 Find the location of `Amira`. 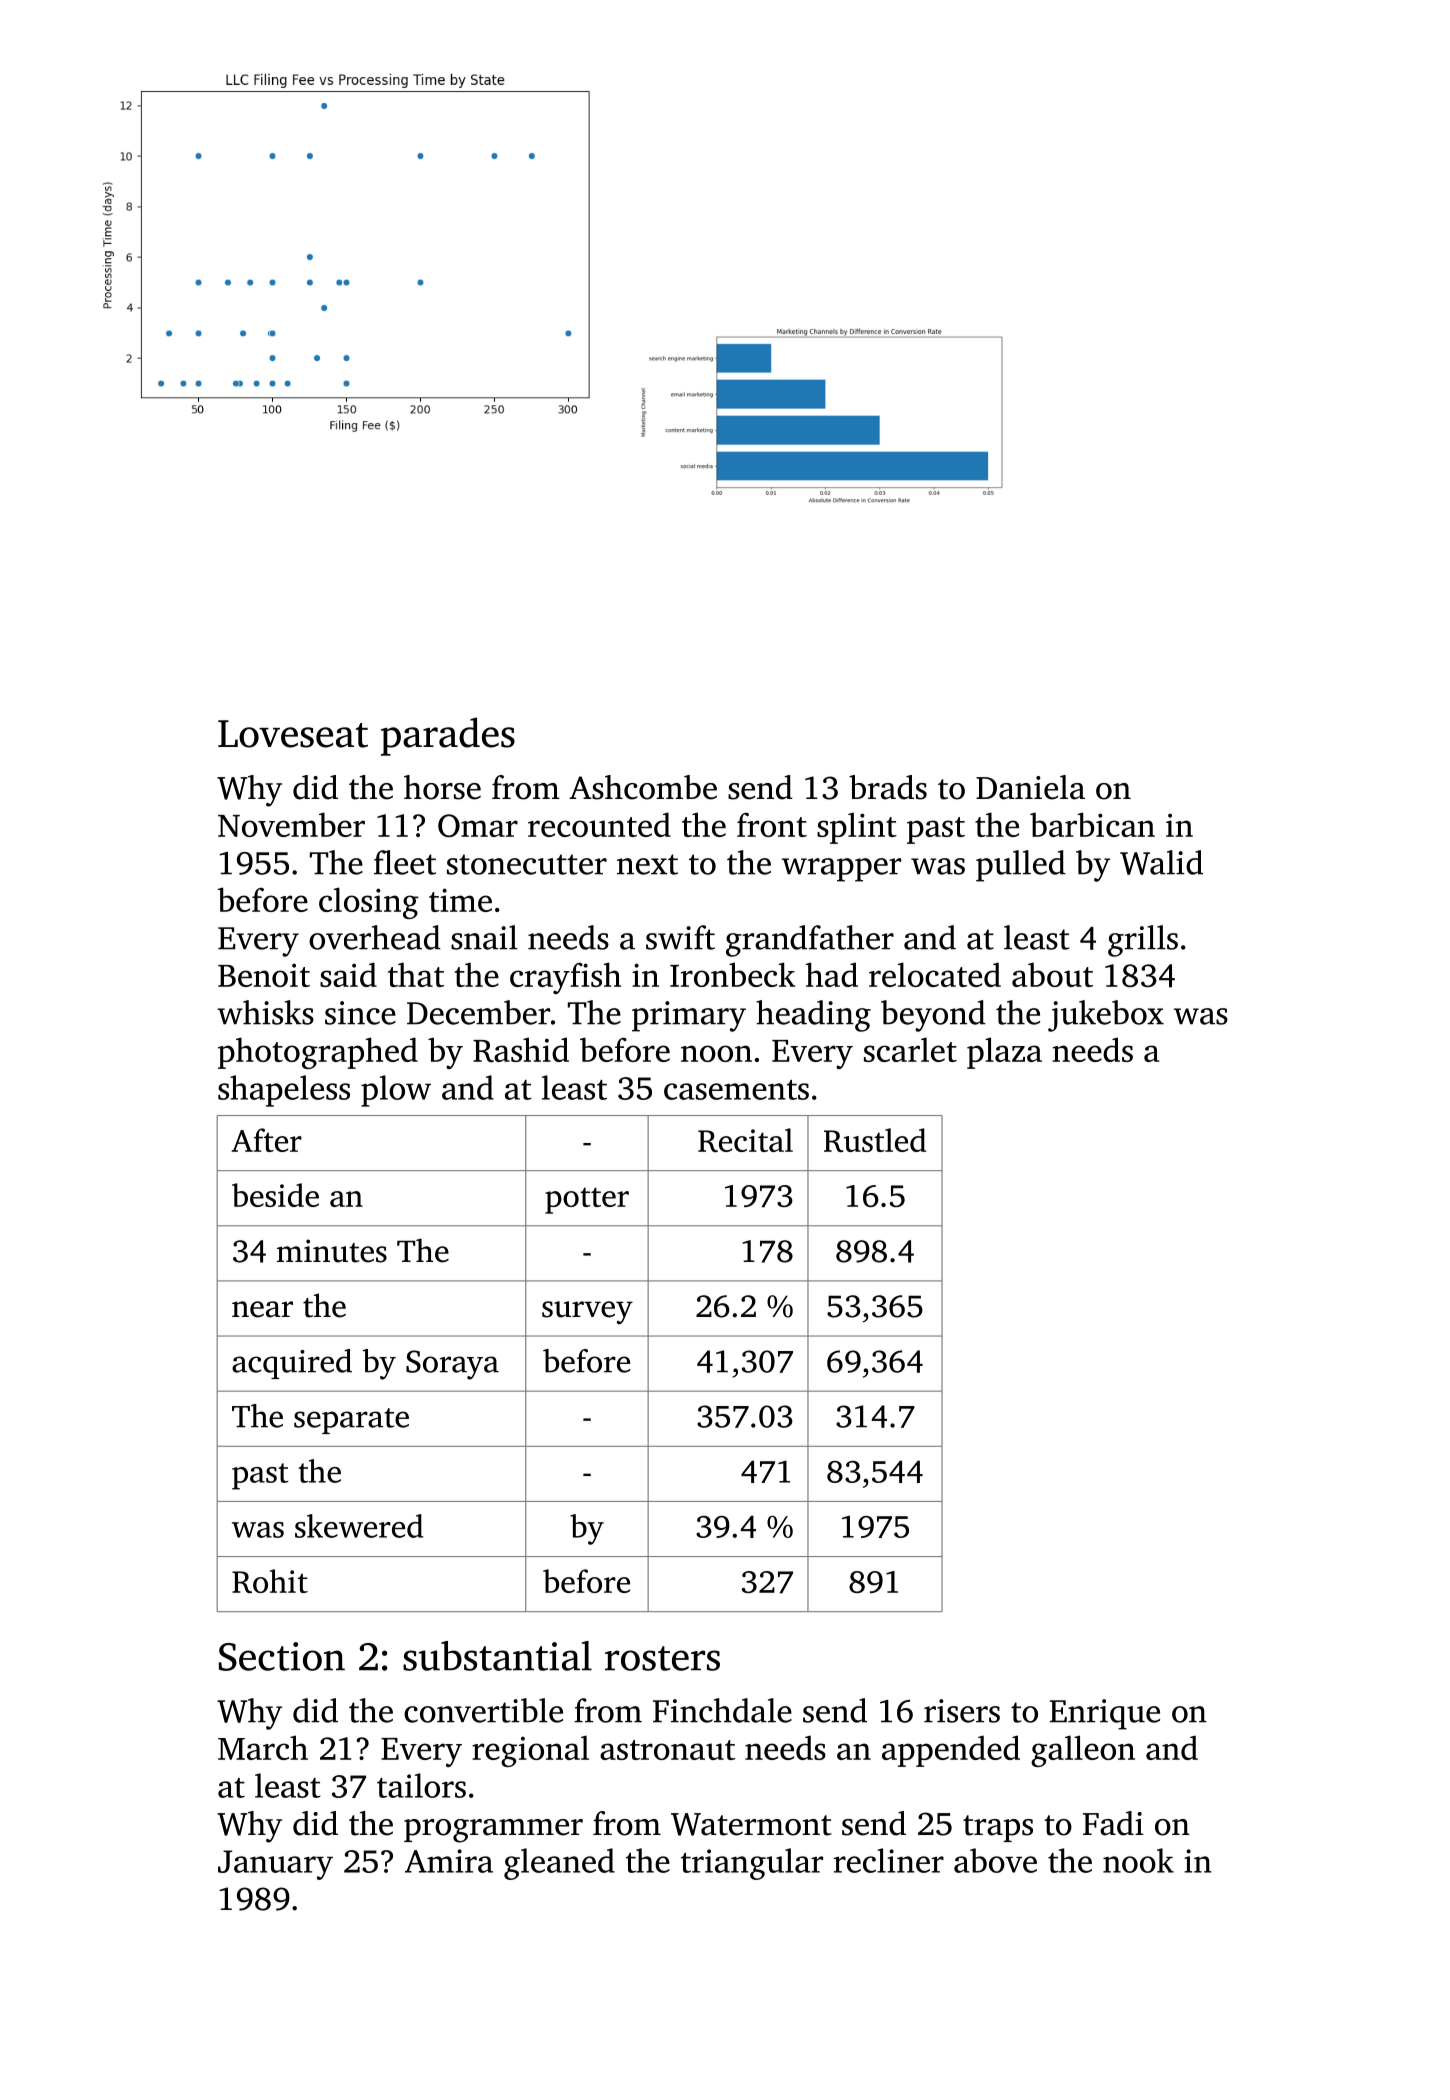

Amira is located at coordinates (449, 1861).
